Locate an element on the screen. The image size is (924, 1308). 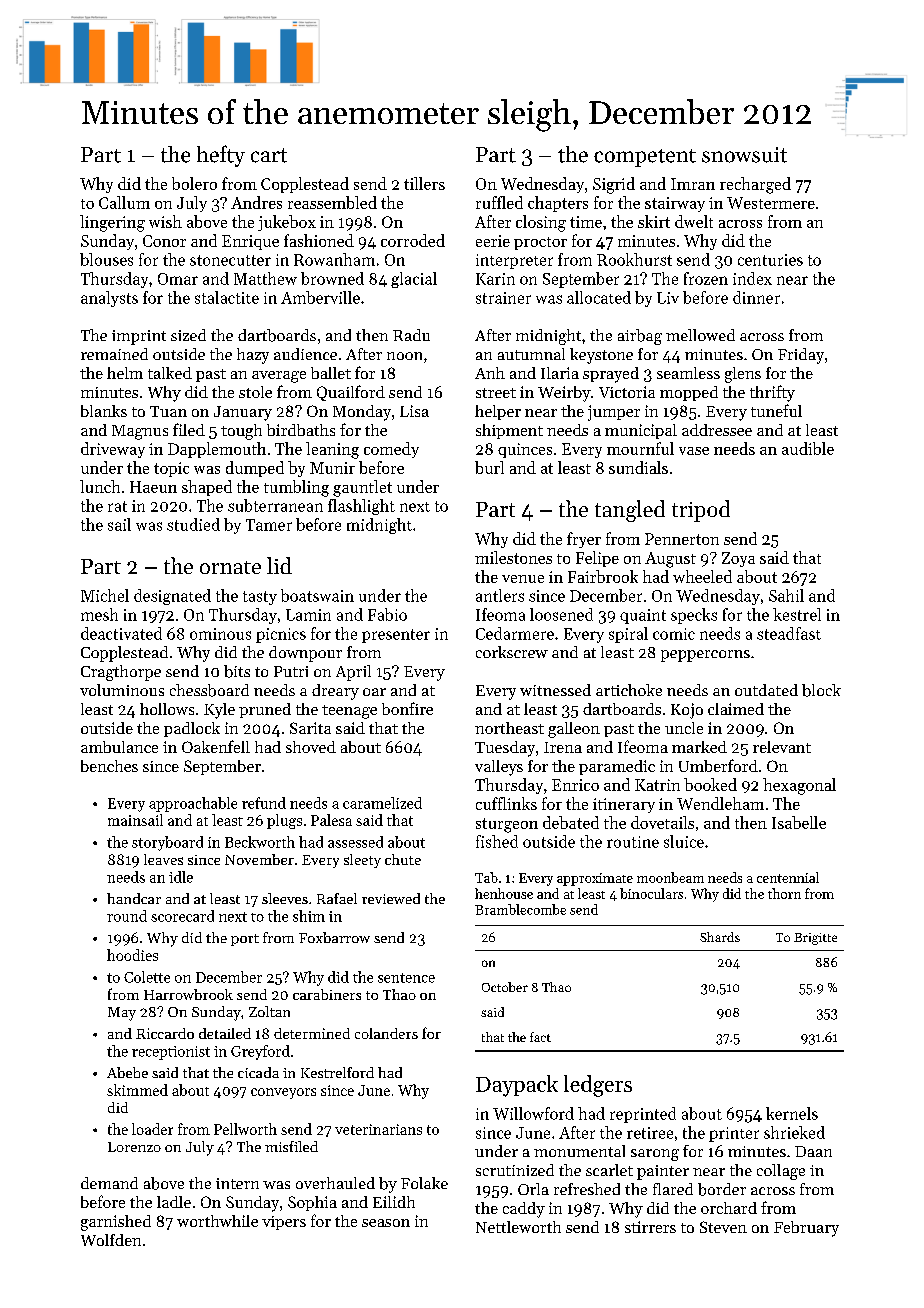
dwelt is located at coordinates (694, 221).
